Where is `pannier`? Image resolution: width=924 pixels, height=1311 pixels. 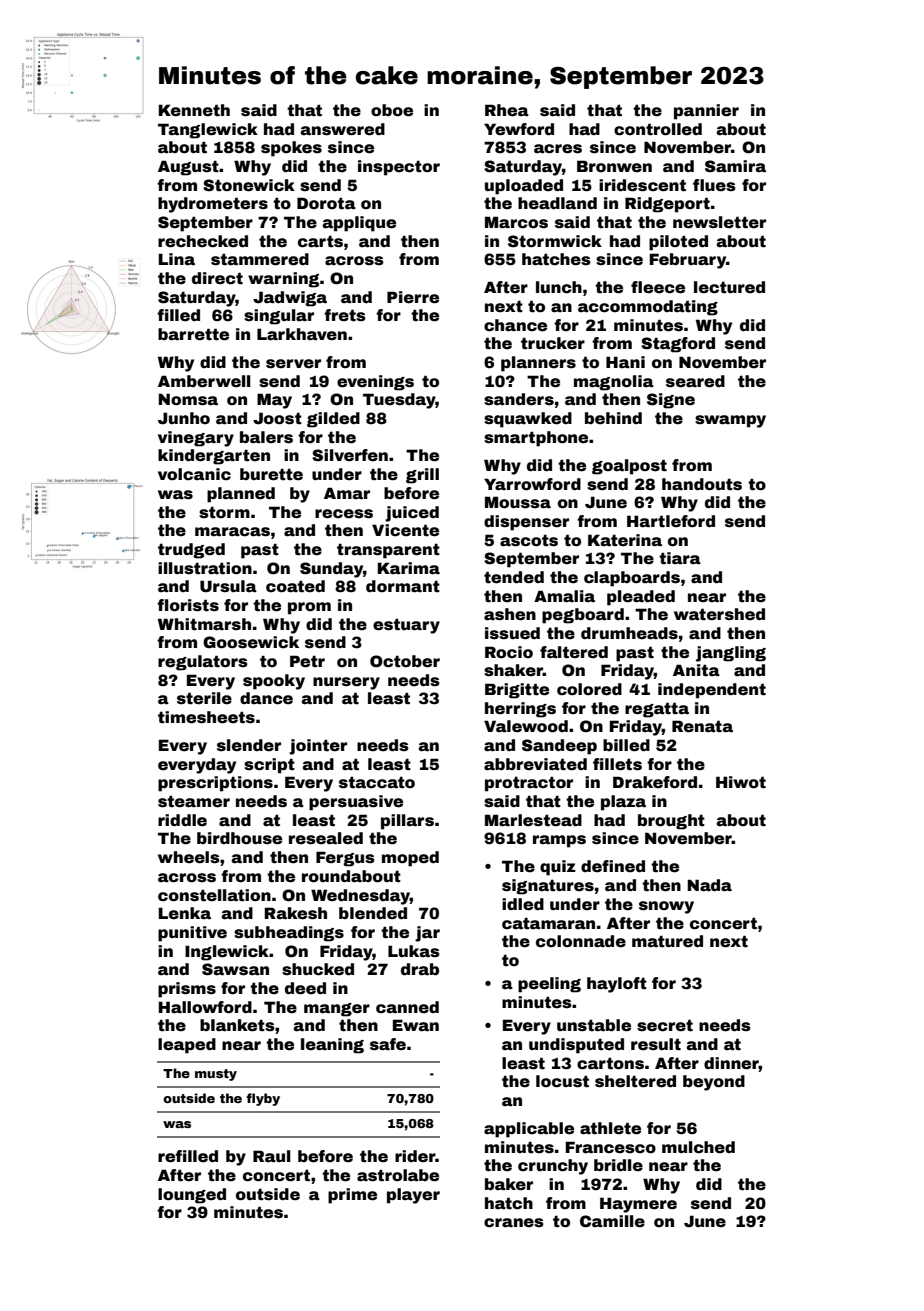
pannier is located at coordinates (706, 112).
